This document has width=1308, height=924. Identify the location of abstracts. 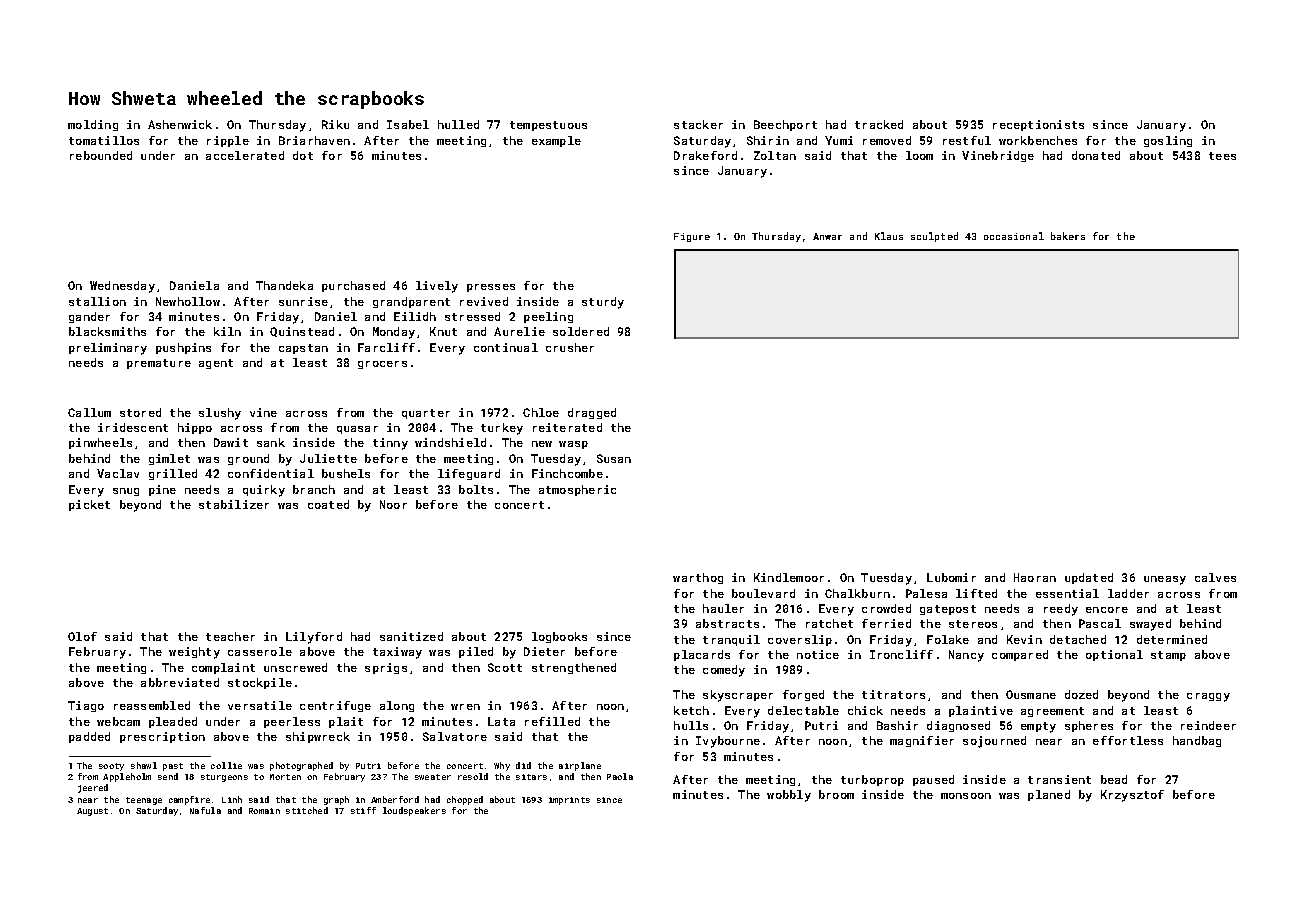
(727, 623).
